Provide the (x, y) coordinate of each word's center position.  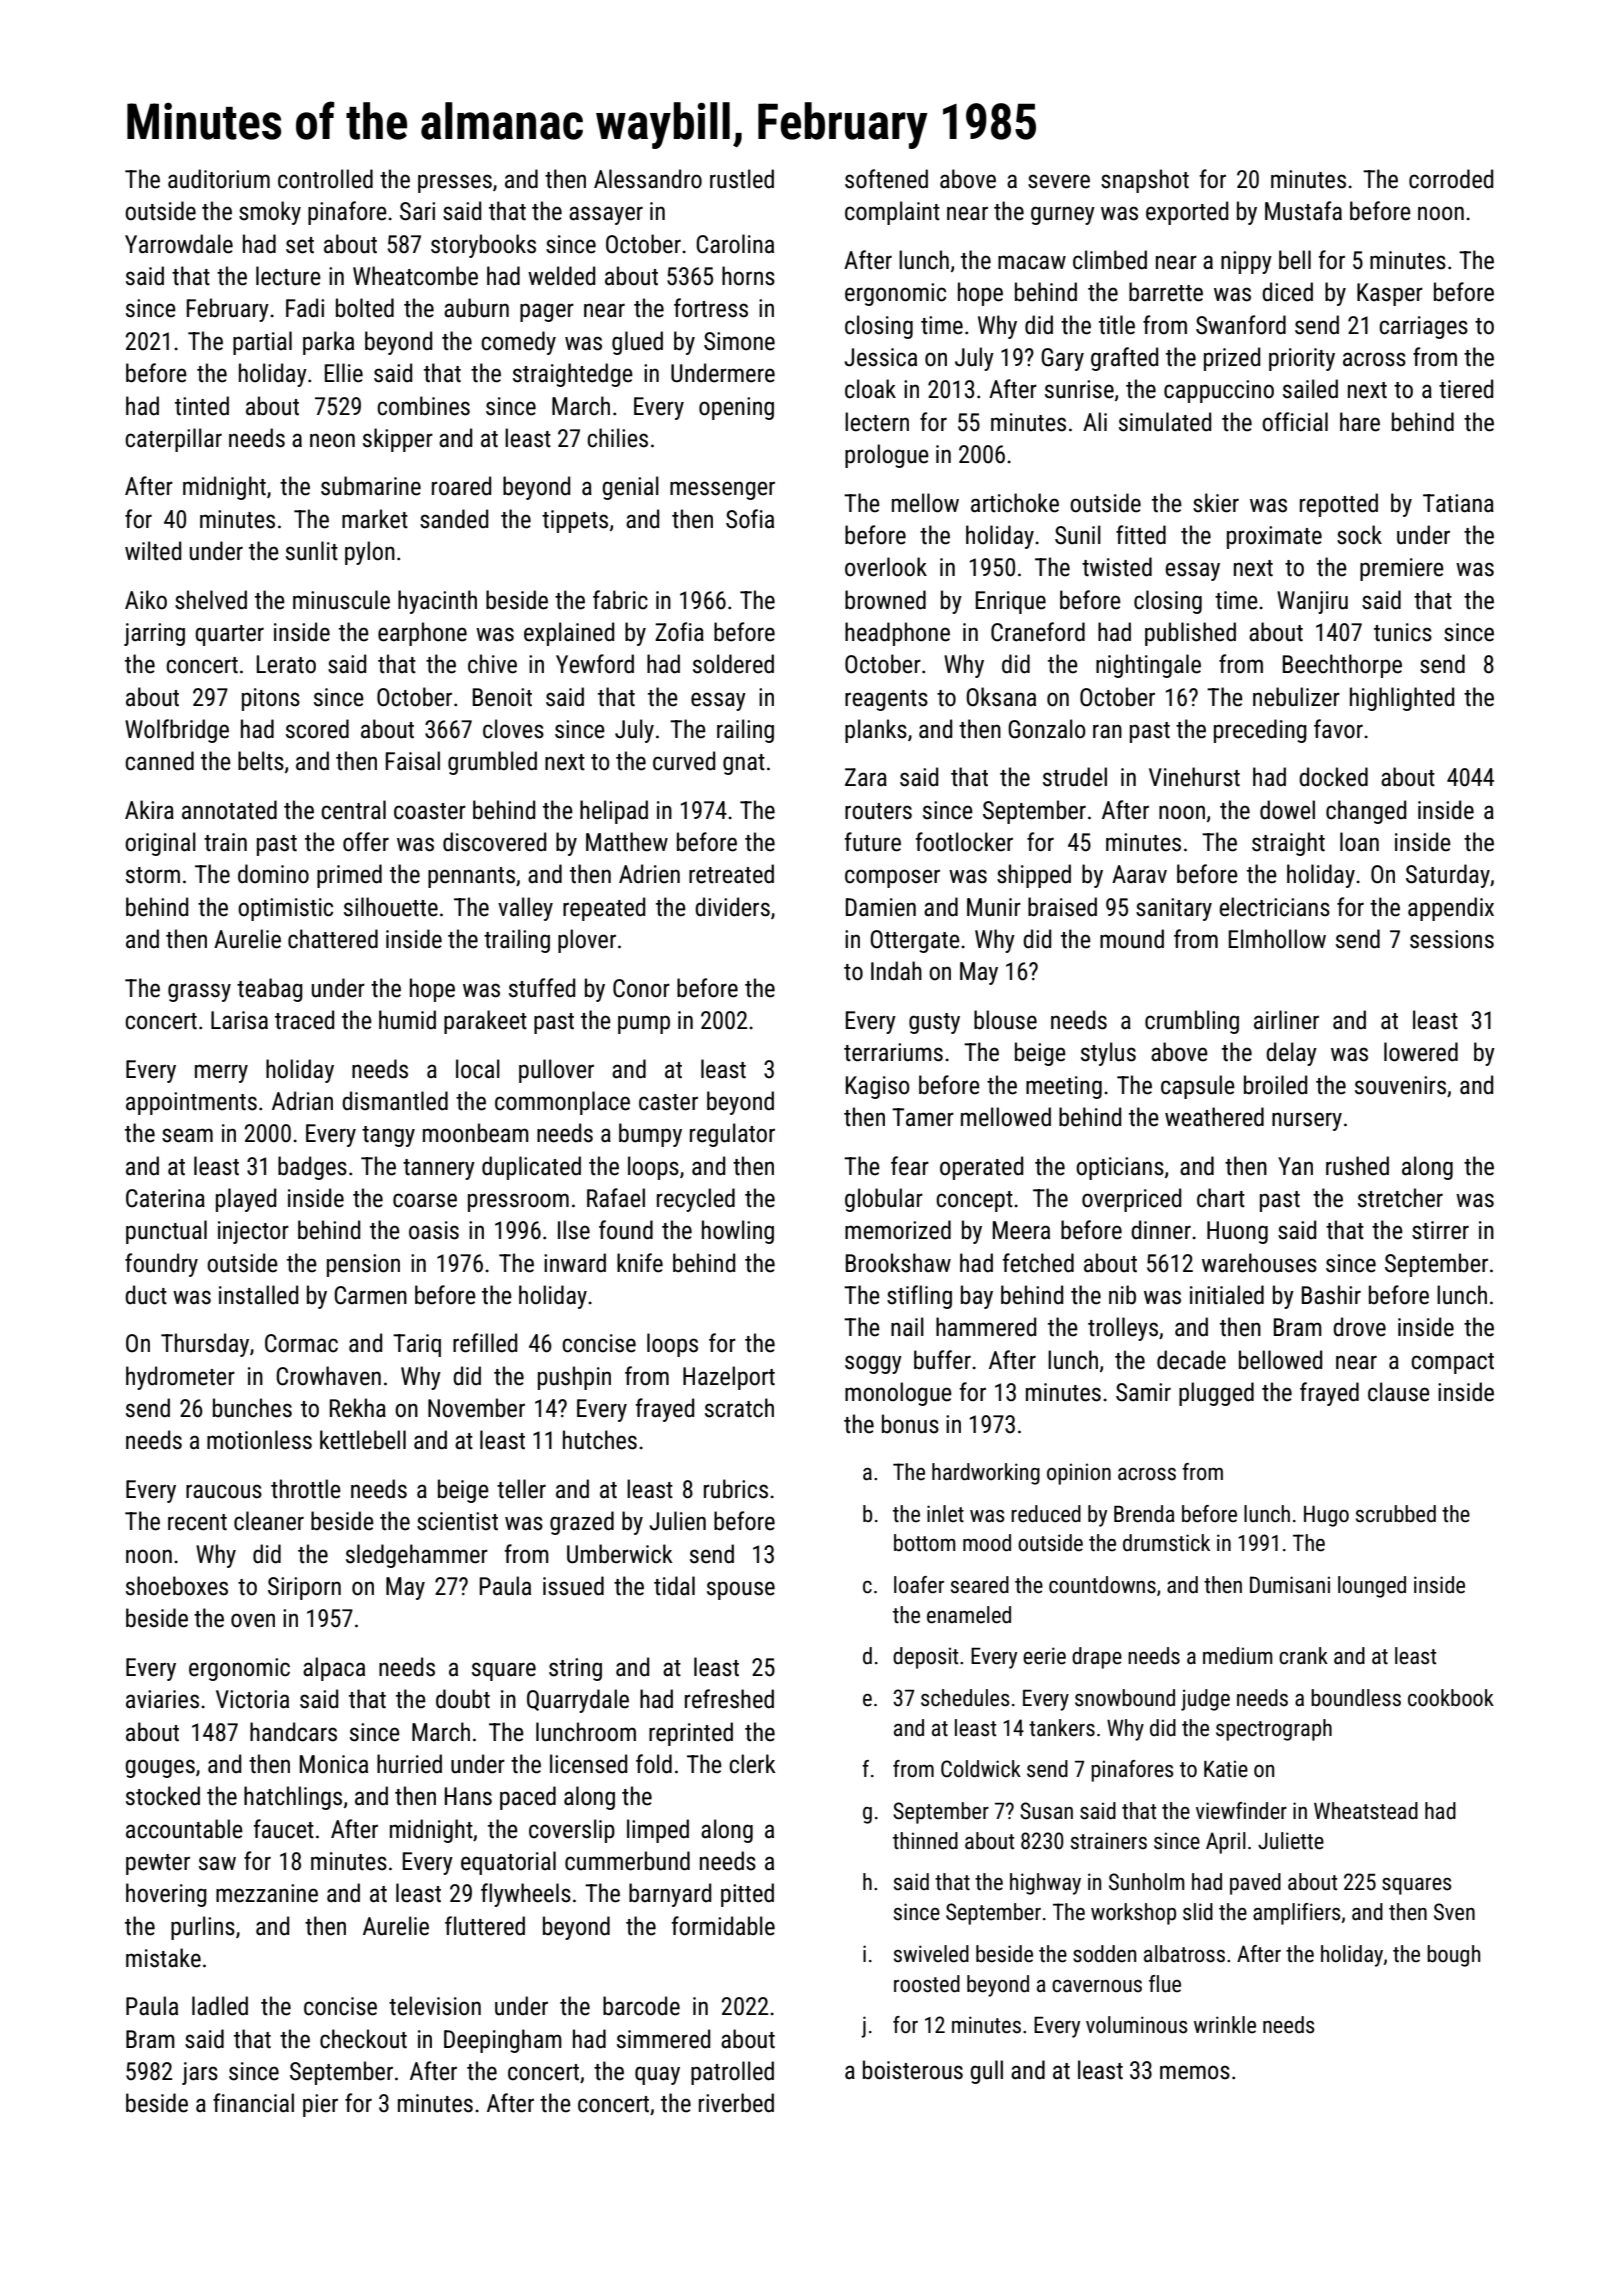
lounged (1372, 1587)
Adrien (649, 874)
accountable (184, 1829)
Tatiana (1458, 503)
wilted (153, 551)
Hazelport (729, 1378)
